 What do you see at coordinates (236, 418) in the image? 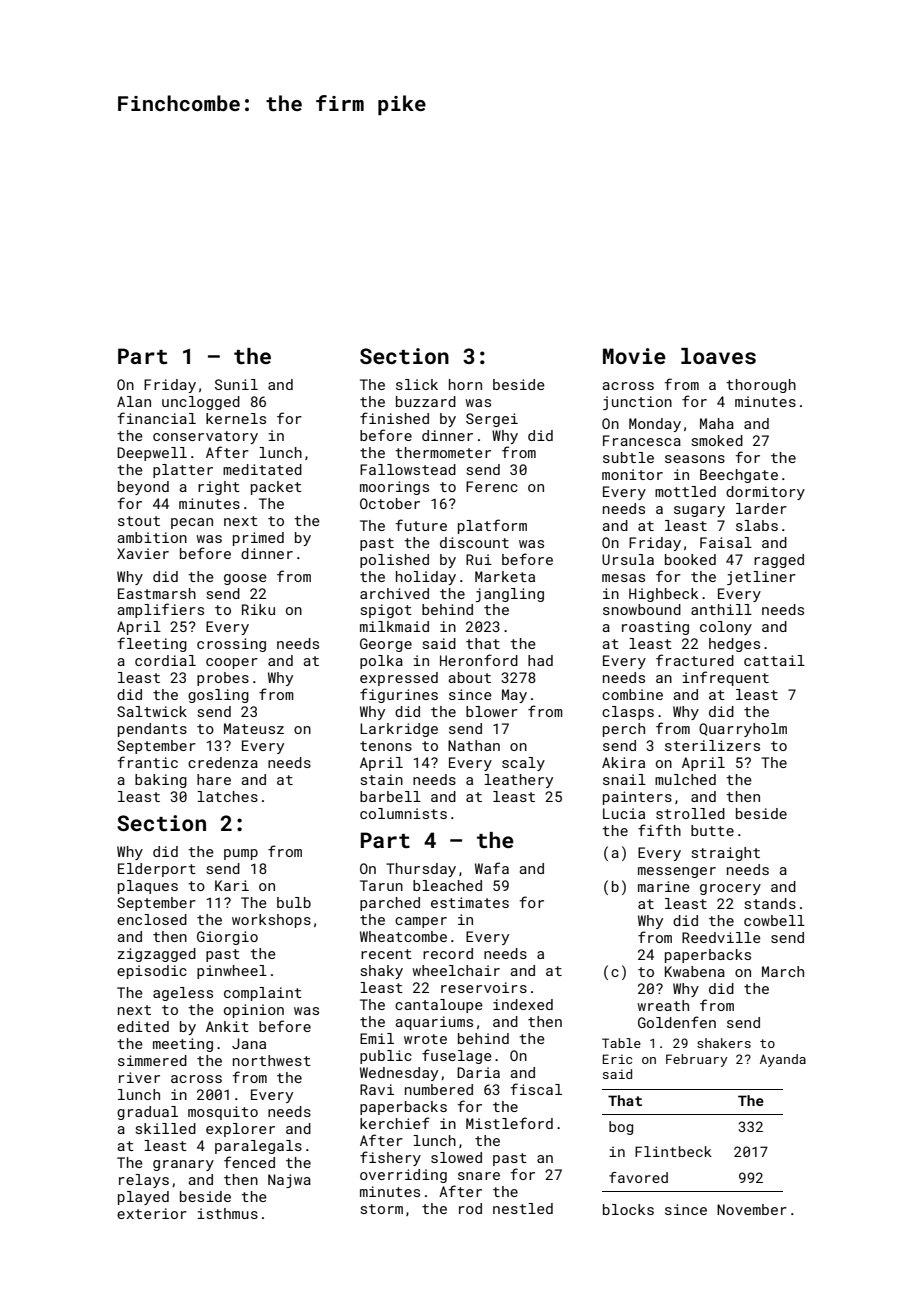
I see `kernels` at bounding box center [236, 418].
